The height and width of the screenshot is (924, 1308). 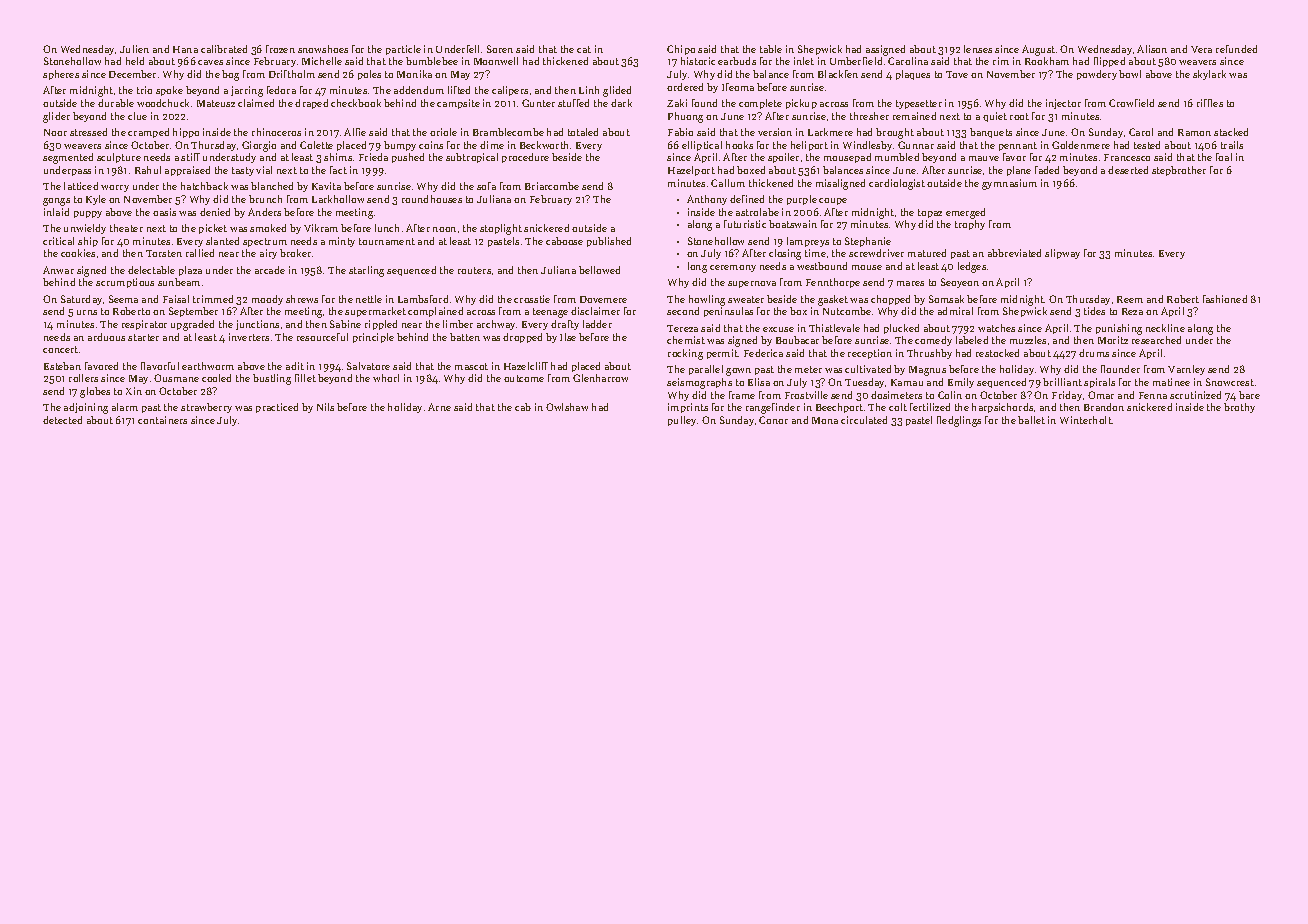 I want to click on Nils, so click(x=325, y=407).
